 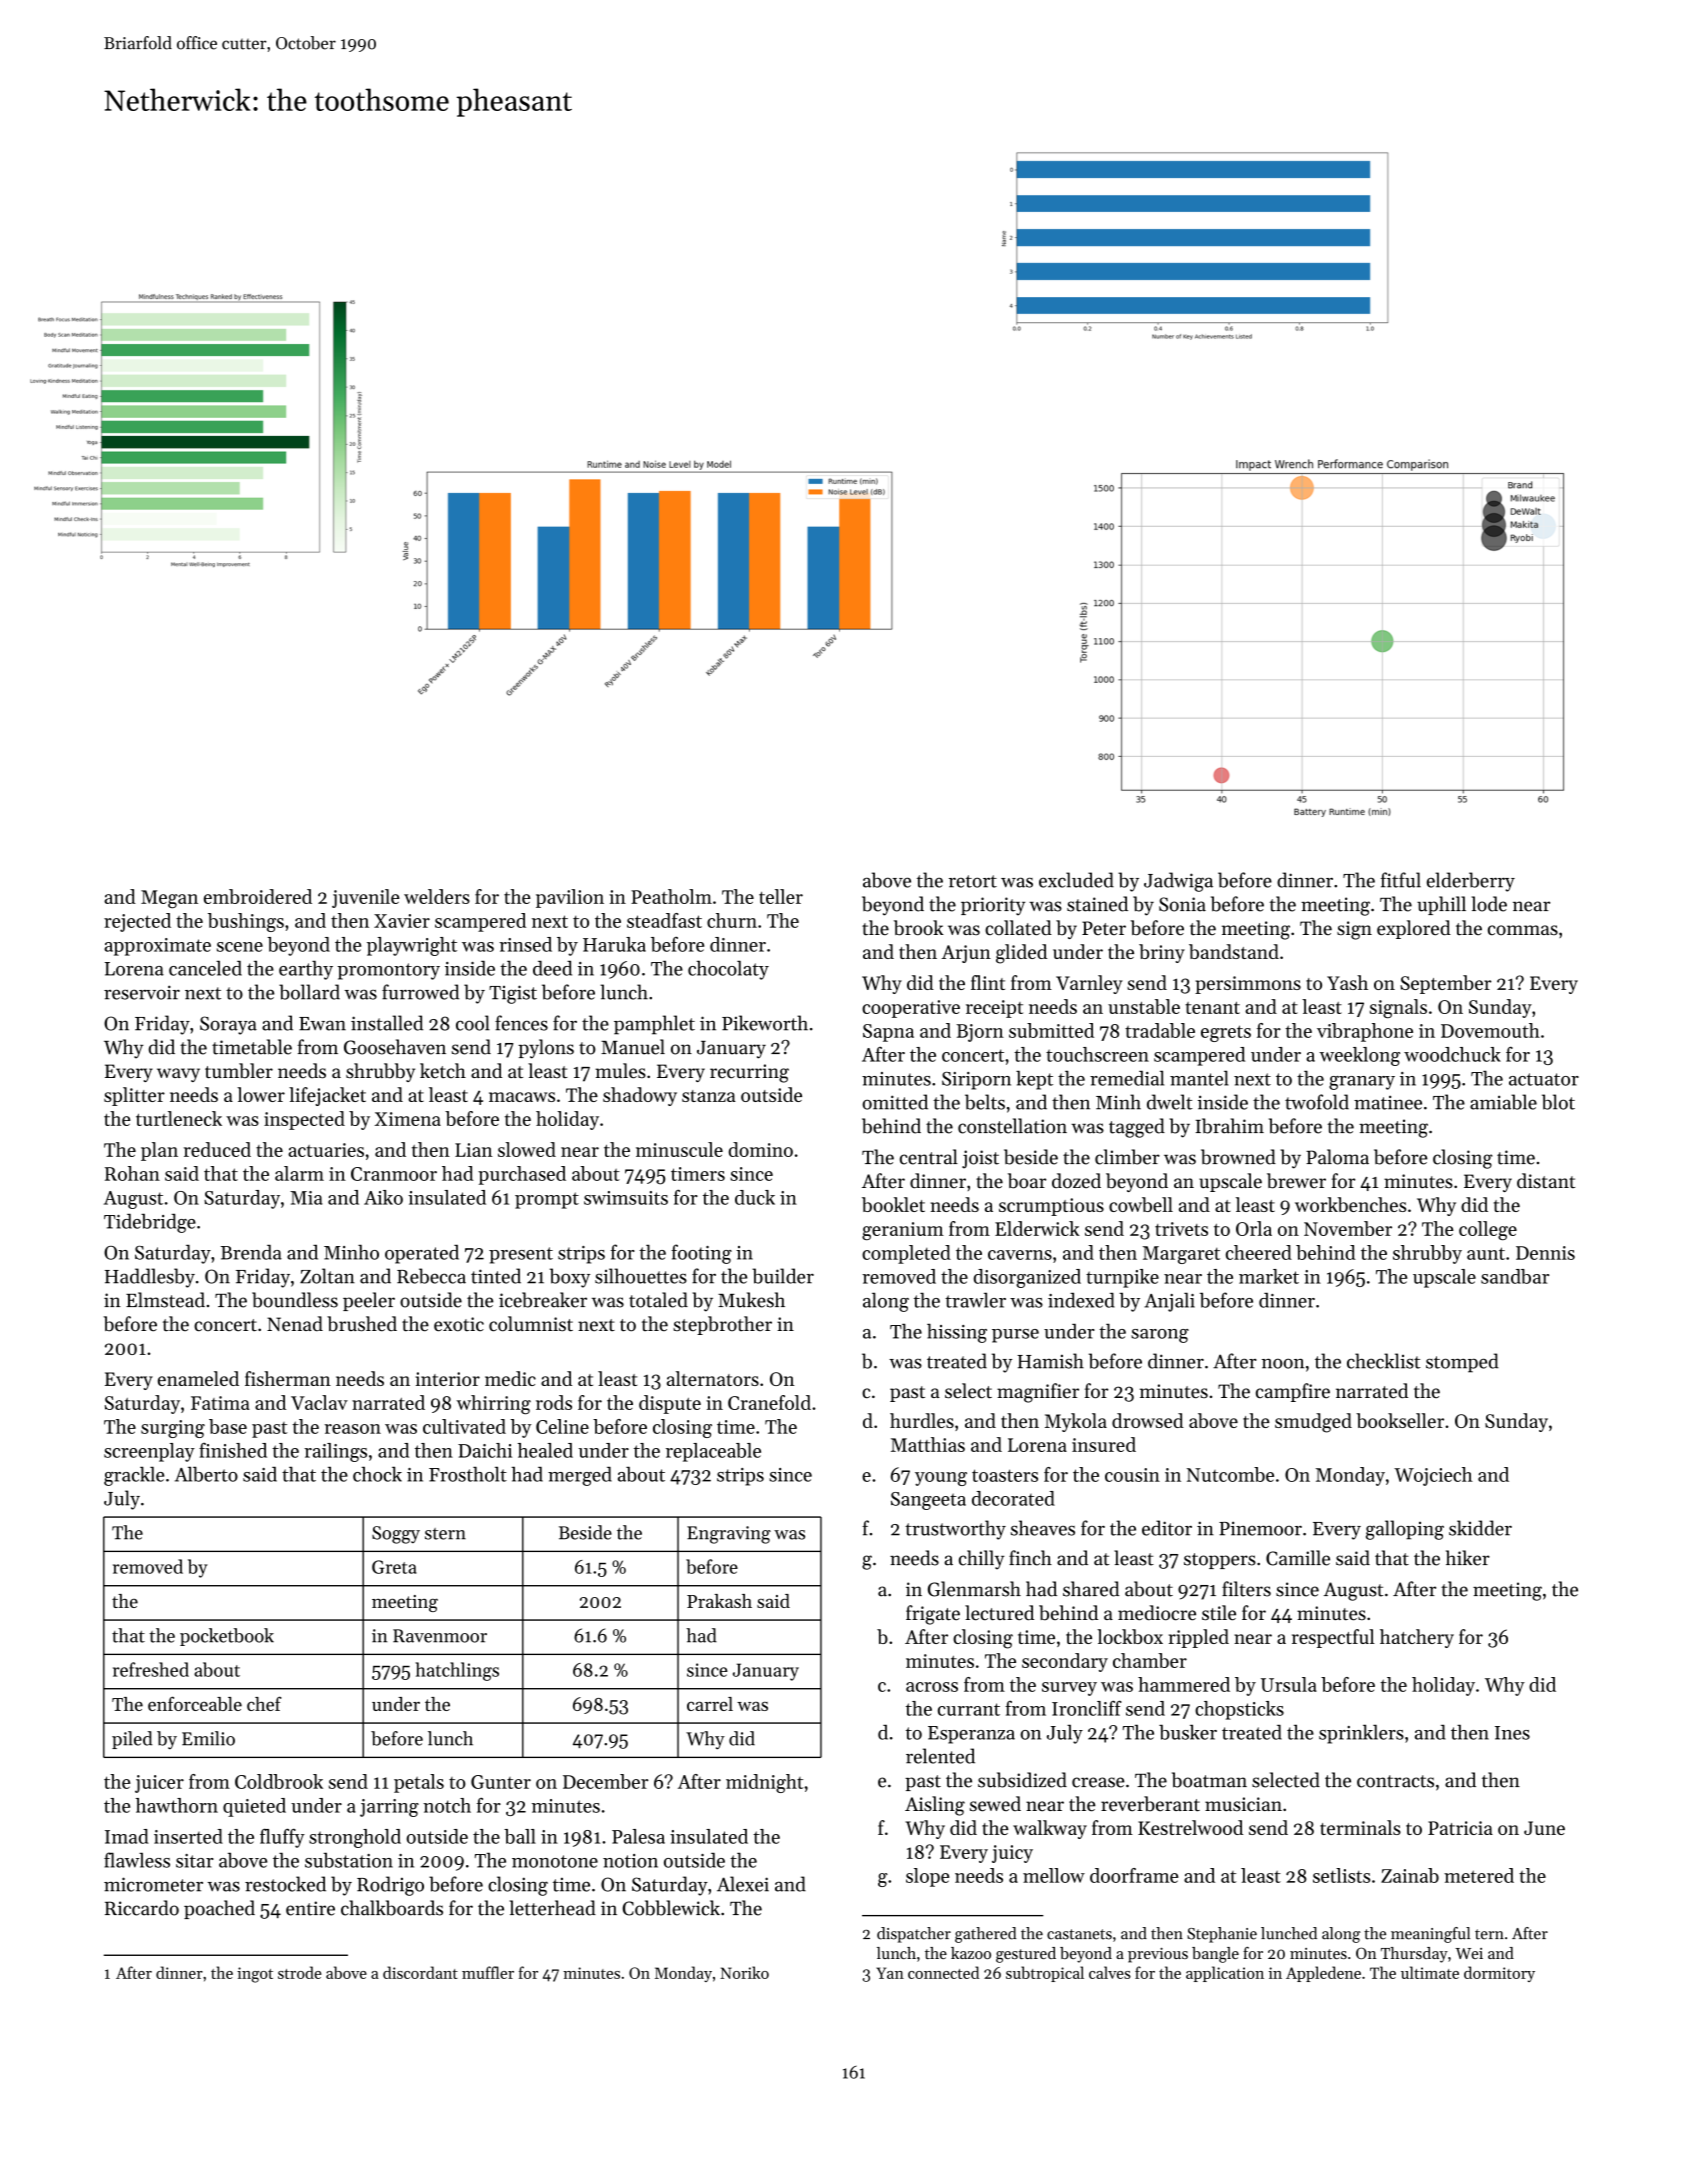 What do you see at coordinates (1283, 1363) in the document?
I see `noon` at bounding box center [1283, 1363].
